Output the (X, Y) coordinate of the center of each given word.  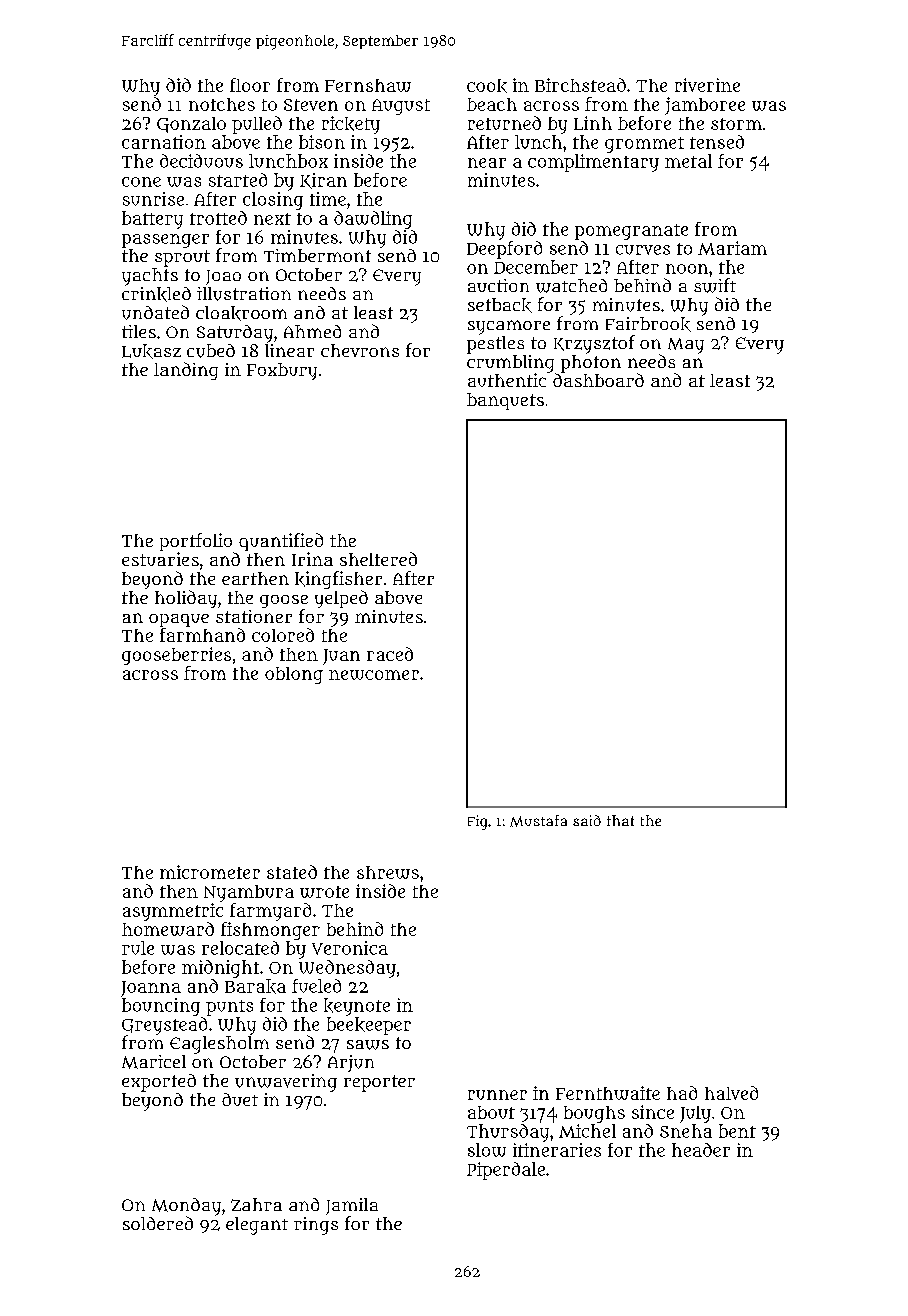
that (620, 820)
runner (497, 1095)
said (587, 820)
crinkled (156, 294)
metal (688, 161)
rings (316, 1226)
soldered (158, 1223)
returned (504, 123)
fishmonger (270, 931)
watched (571, 286)
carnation (164, 142)
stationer (254, 616)
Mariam (732, 248)
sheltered (378, 559)
